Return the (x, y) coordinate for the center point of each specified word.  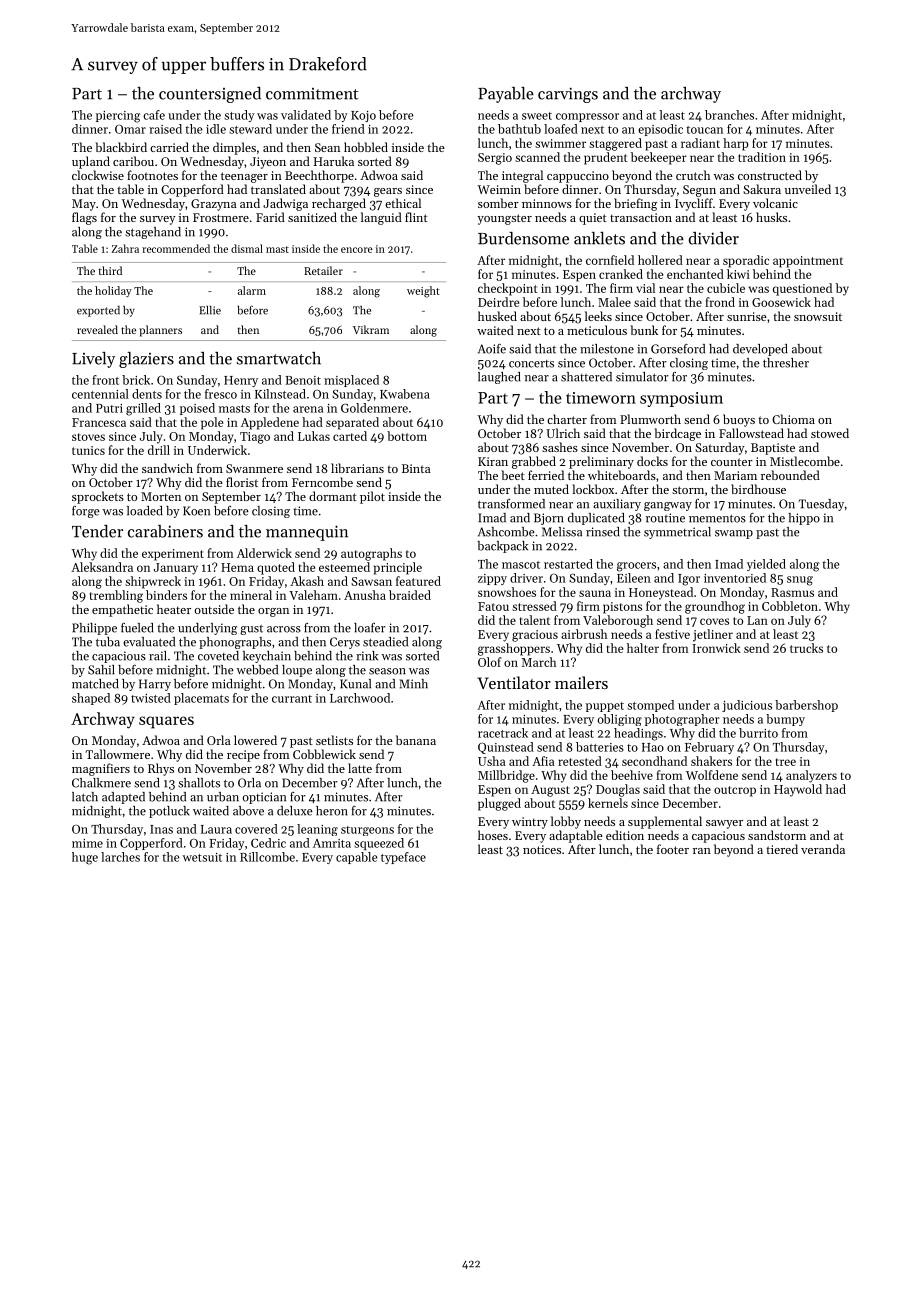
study (239, 116)
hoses (493, 835)
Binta (416, 468)
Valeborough (618, 621)
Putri (109, 408)
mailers (581, 682)
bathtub (519, 129)
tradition (762, 157)
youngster (504, 219)
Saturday (719, 448)
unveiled (808, 189)
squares (166, 722)
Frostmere (221, 217)
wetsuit (202, 857)
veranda (823, 849)
